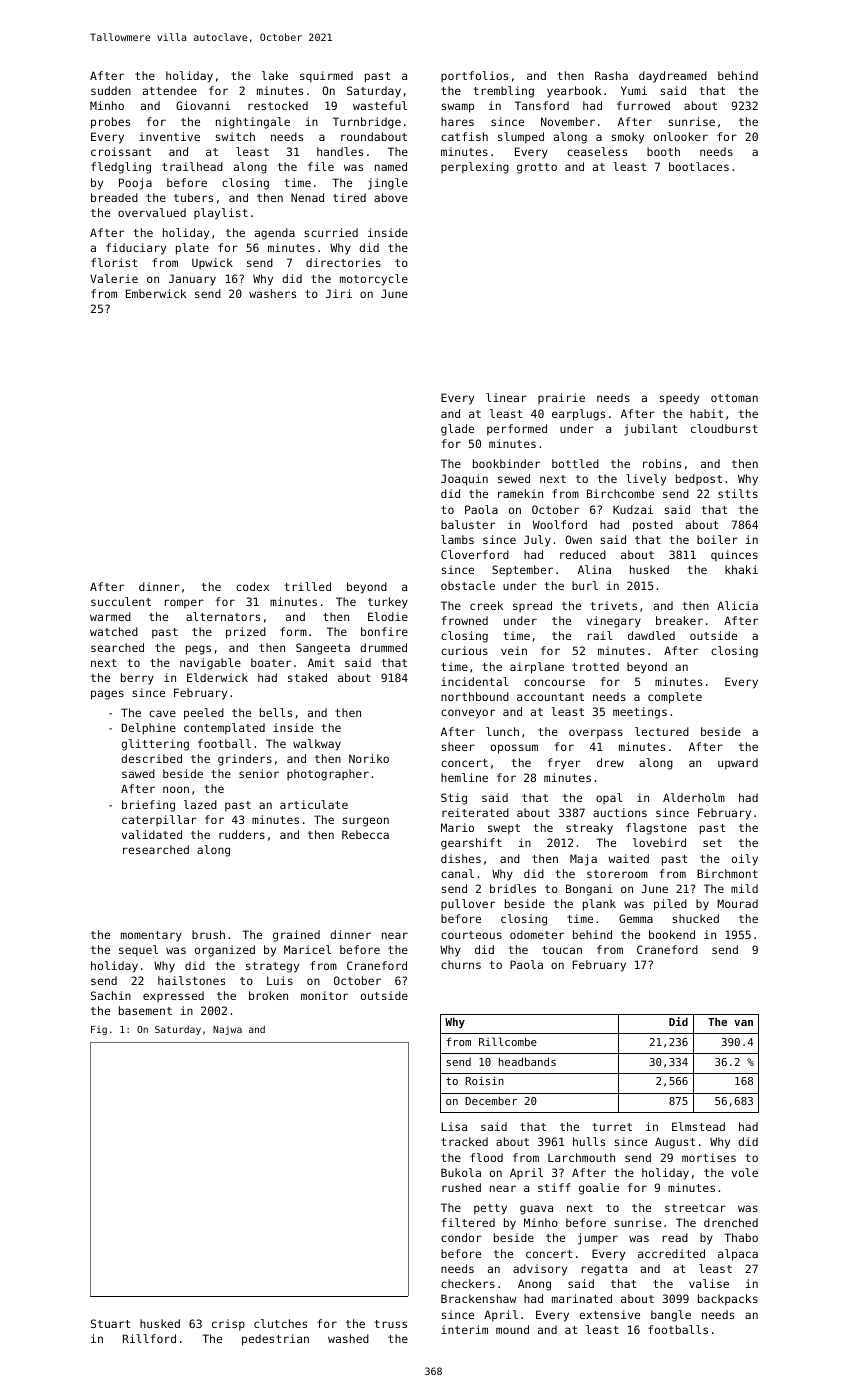  What do you see at coordinates (679, 399) in the document?
I see `speedy` at bounding box center [679, 399].
